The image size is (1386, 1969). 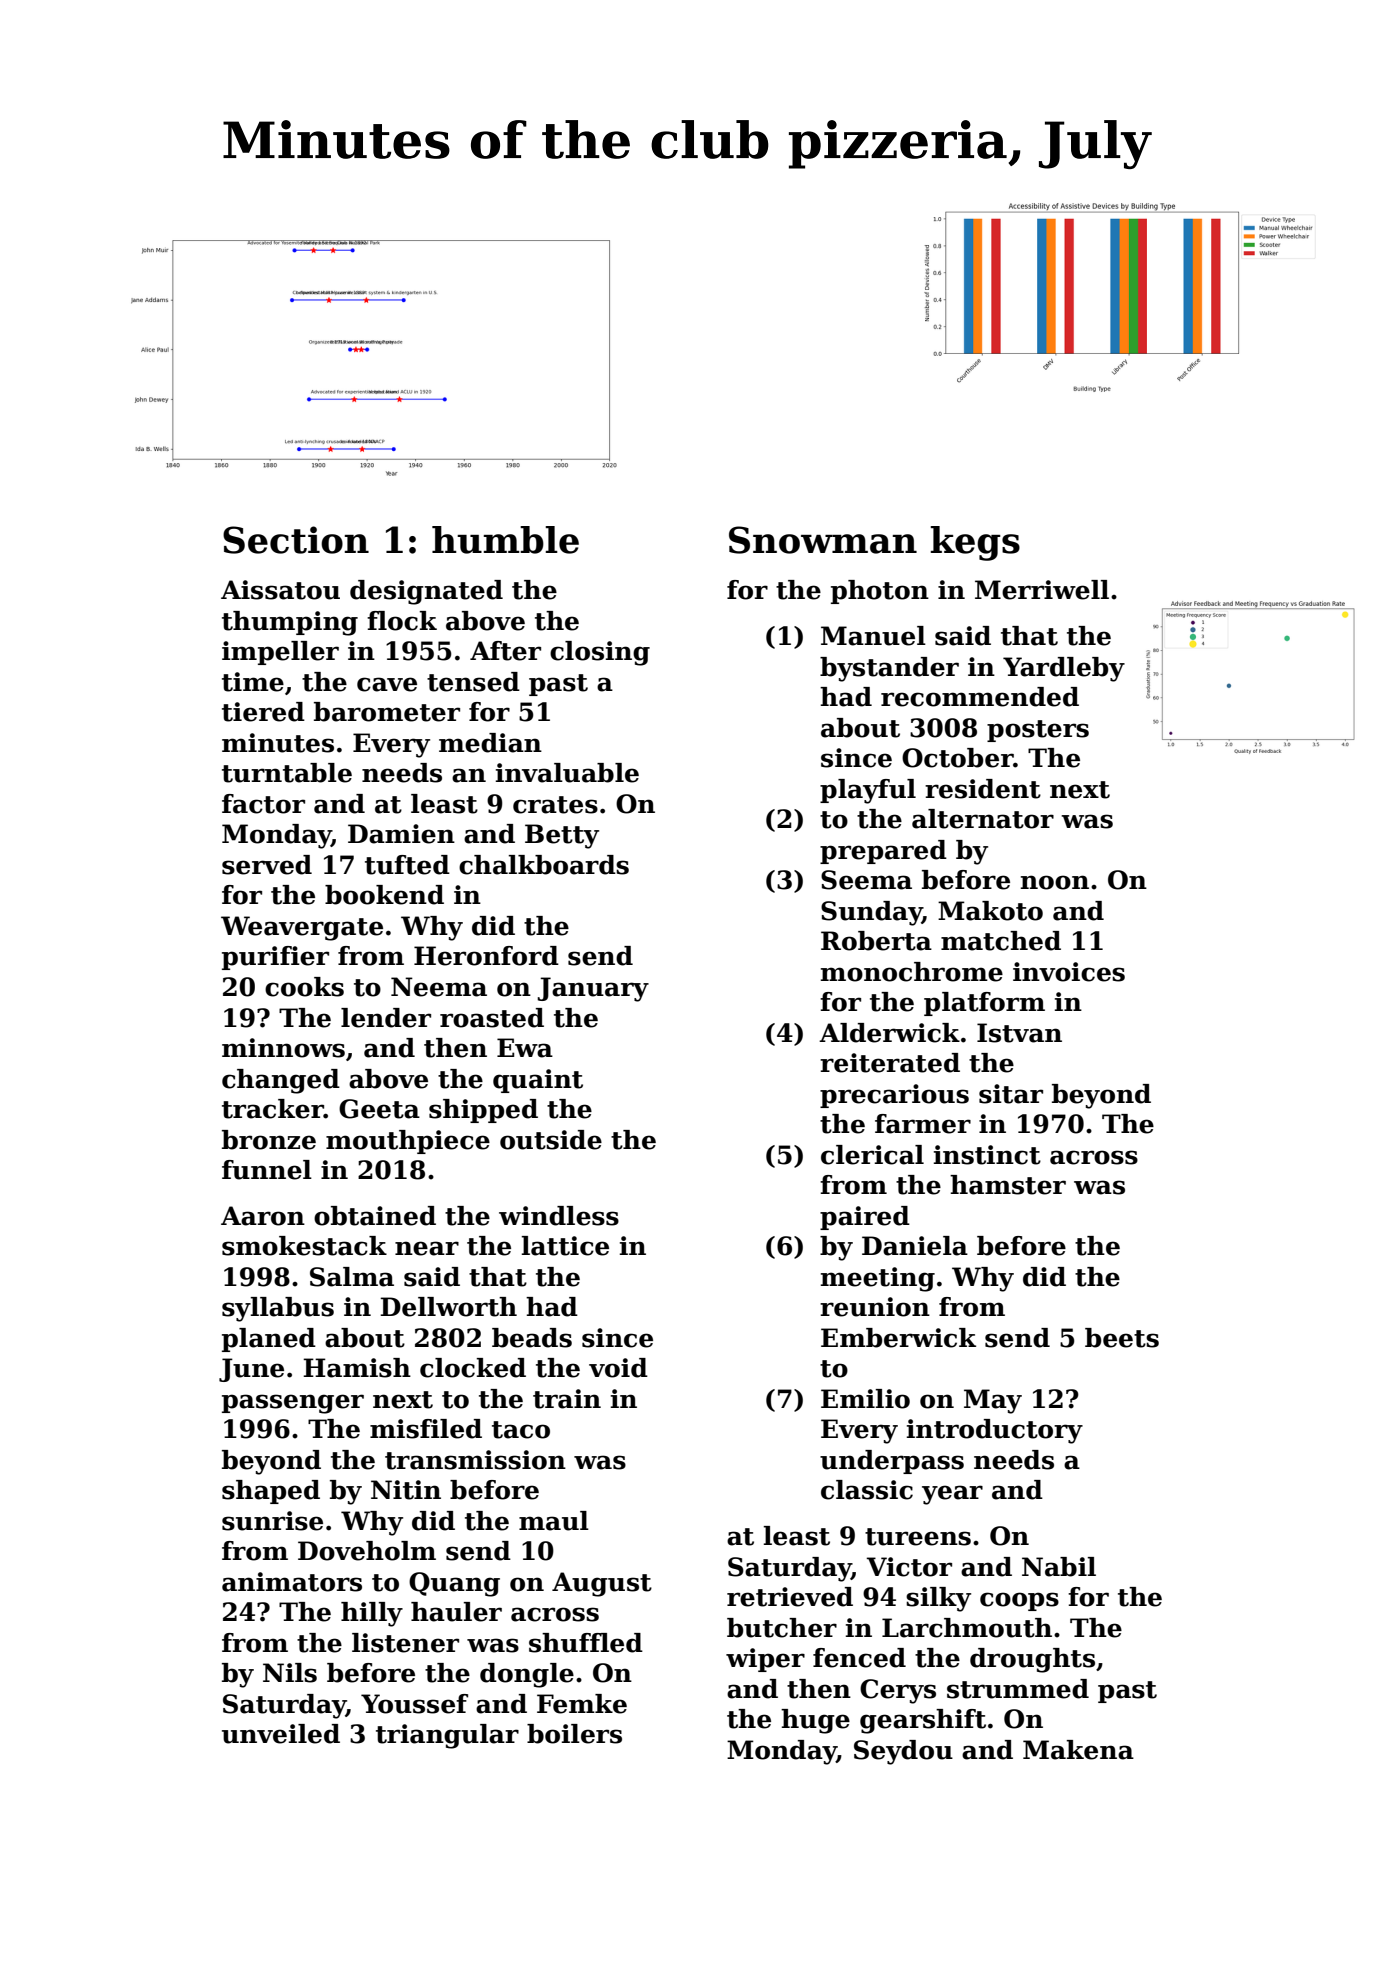 What do you see at coordinates (889, 1033) in the screenshot?
I see `Alderwick` at bounding box center [889, 1033].
